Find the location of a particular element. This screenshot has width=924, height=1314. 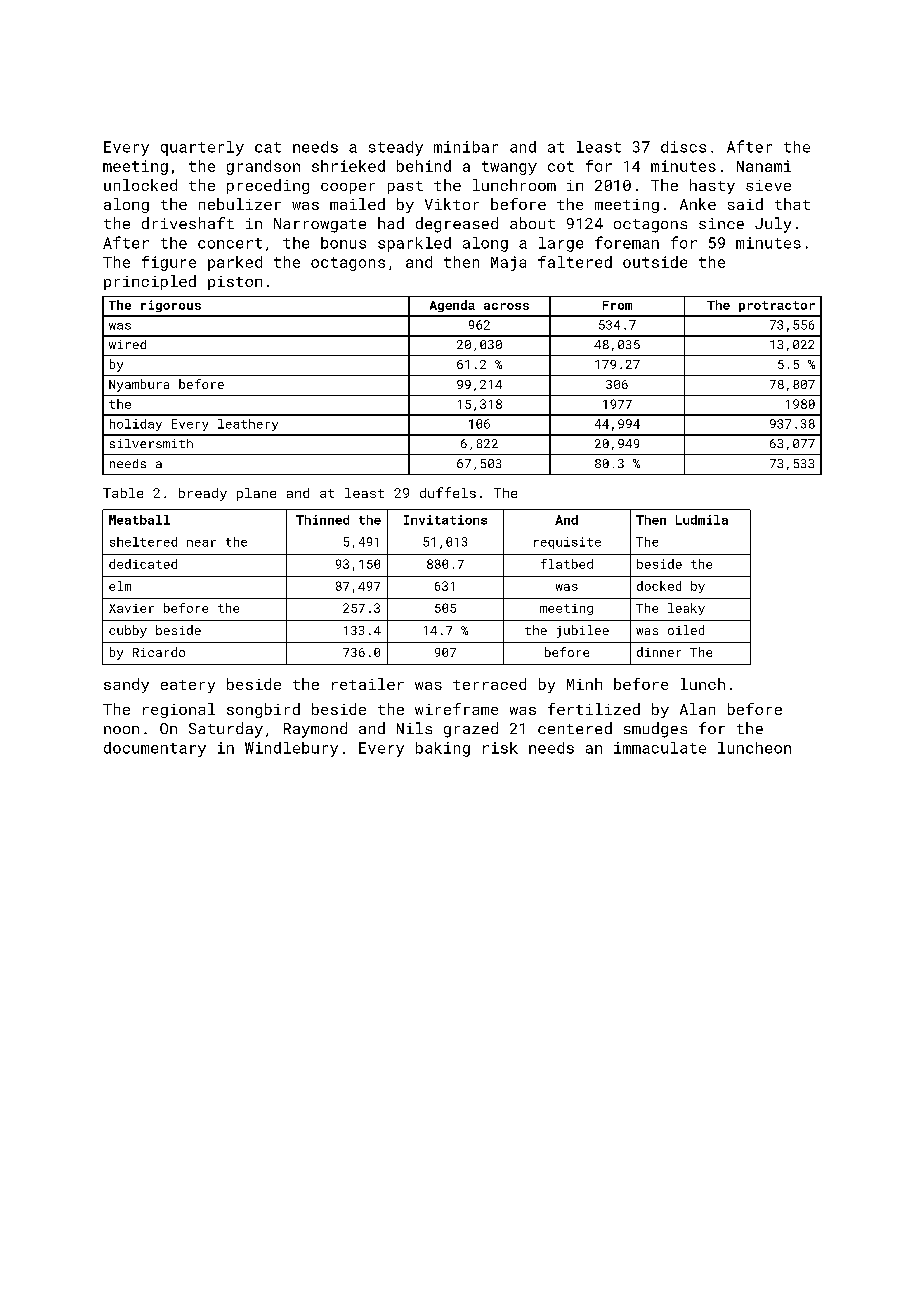

noon is located at coordinates (121, 730).
